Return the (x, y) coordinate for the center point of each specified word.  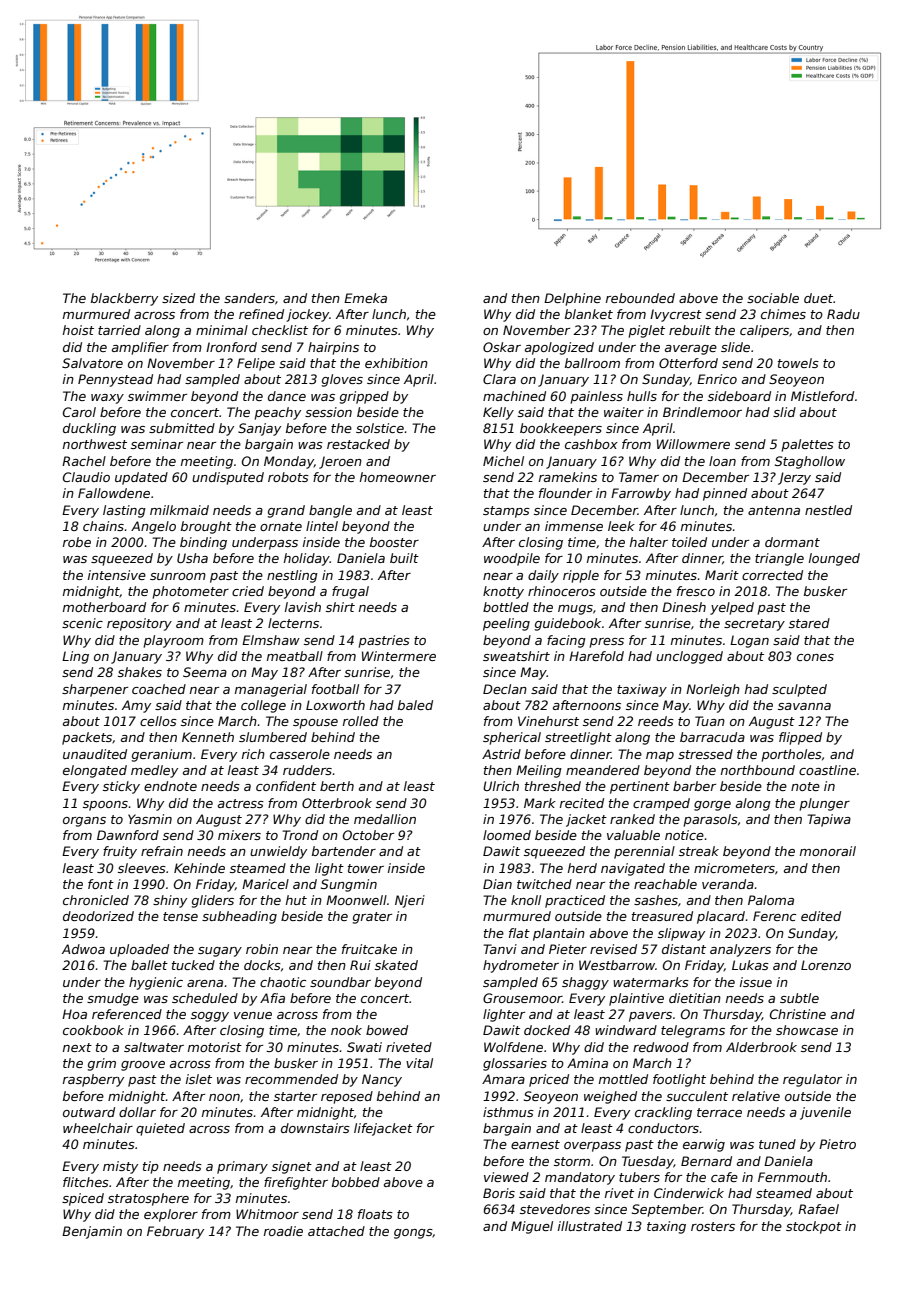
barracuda (712, 737)
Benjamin (92, 1232)
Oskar (502, 347)
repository (139, 624)
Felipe (256, 364)
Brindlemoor (702, 412)
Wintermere (399, 656)
